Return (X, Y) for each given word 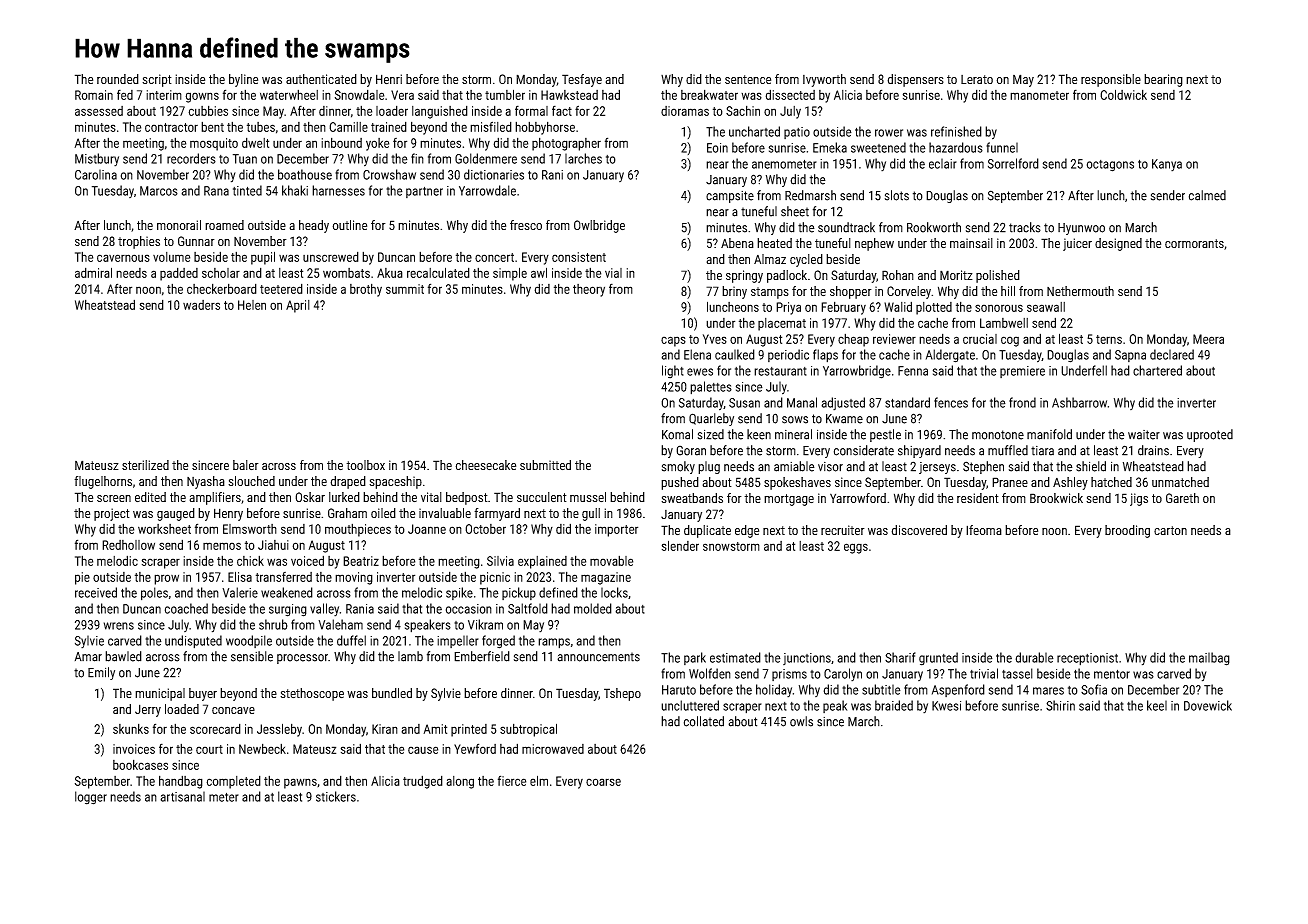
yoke (377, 144)
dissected (790, 94)
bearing (1163, 80)
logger (91, 798)
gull (591, 514)
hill (1008, 291)
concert (494, 257)
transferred (284, 577)
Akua (390, 273)
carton (1170, 530)
